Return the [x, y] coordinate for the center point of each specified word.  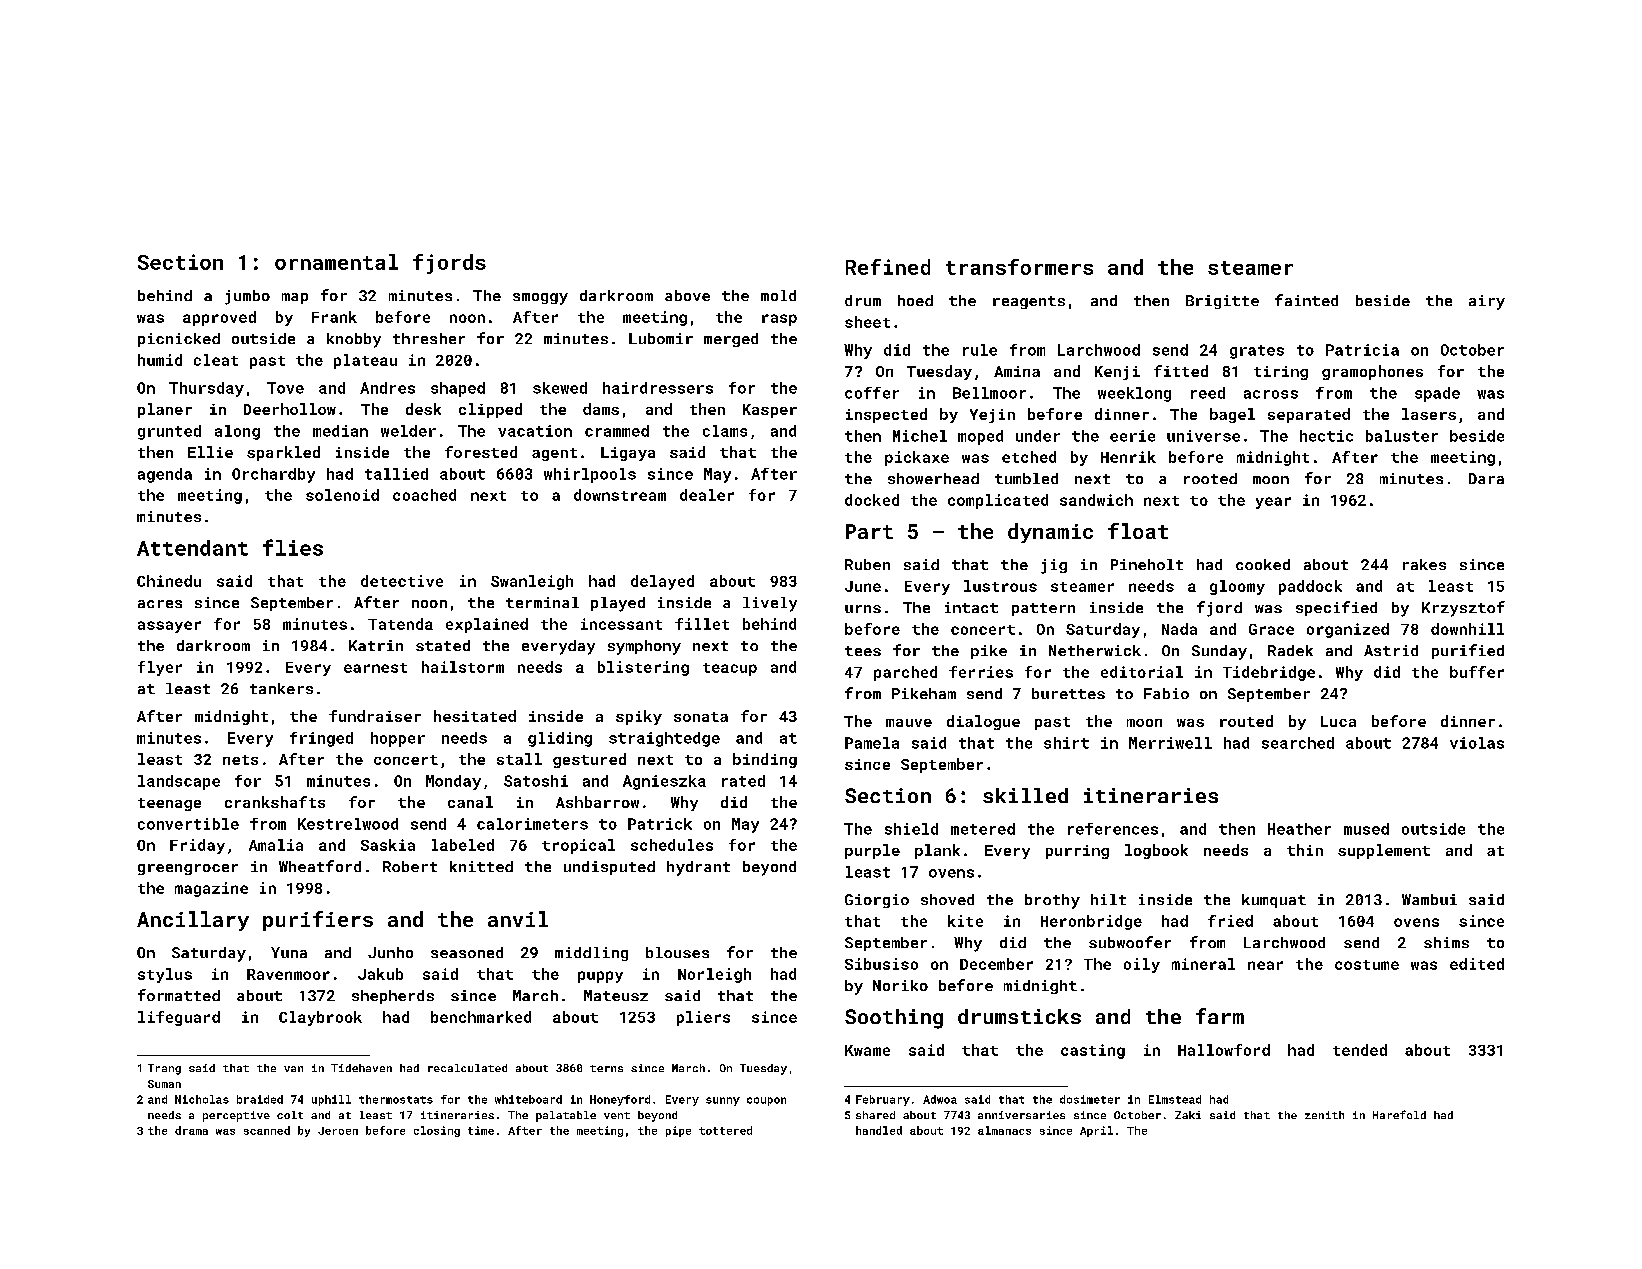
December [996, 964]
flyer [160, 668]
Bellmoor [989, 393]
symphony [644, 647]
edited [1477, 964]
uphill [331, 1100]
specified [1336, 608]
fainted [1306, 300]
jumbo [247, 297]
